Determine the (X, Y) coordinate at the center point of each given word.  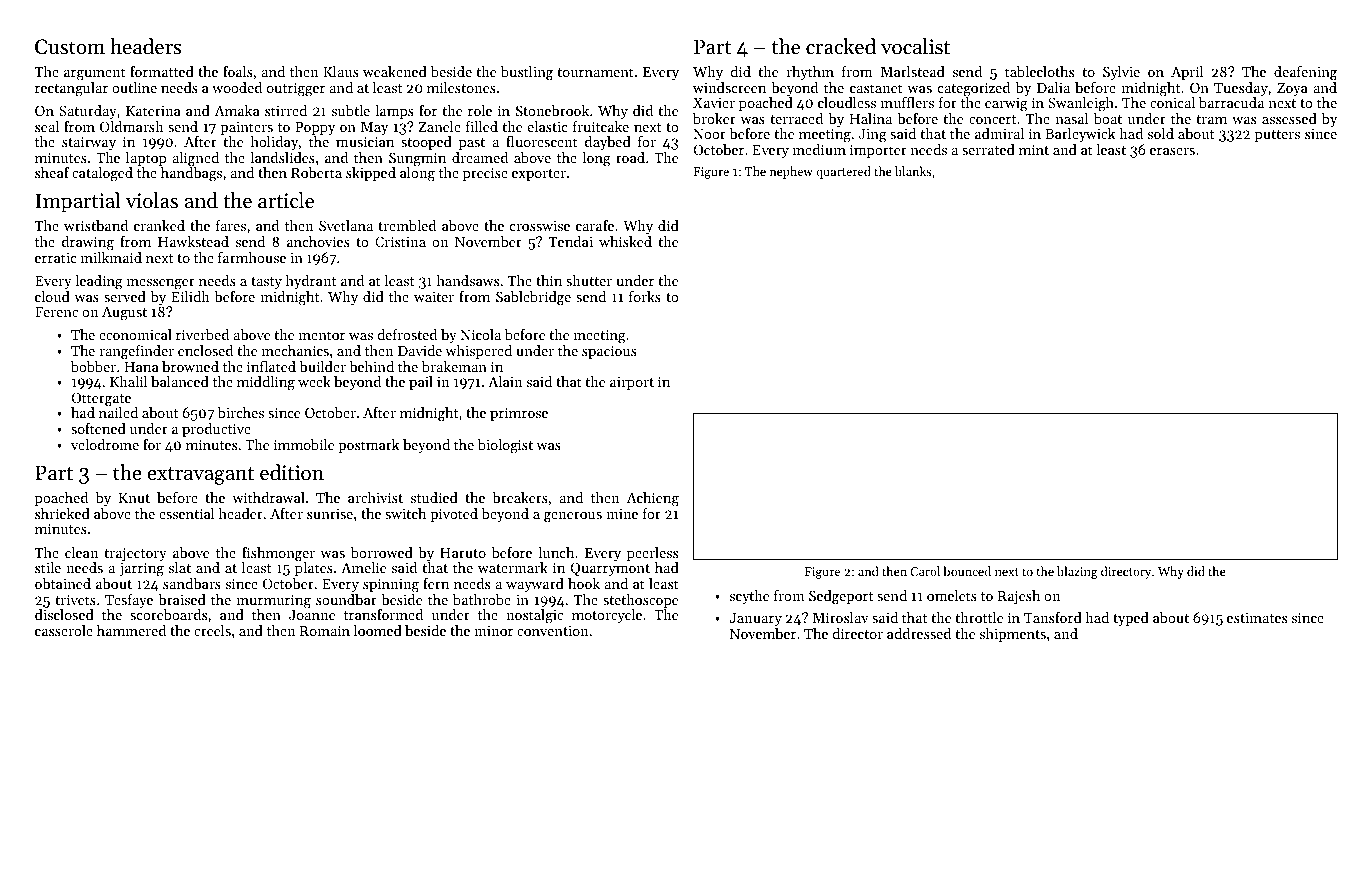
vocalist (915, 46)
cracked (841, 46)
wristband (96, 225)
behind (371, 366)
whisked (625, 241)
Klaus (341, 71)
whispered (478, 352)
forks (645, 296)
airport (632, 383)
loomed (378, 630)
